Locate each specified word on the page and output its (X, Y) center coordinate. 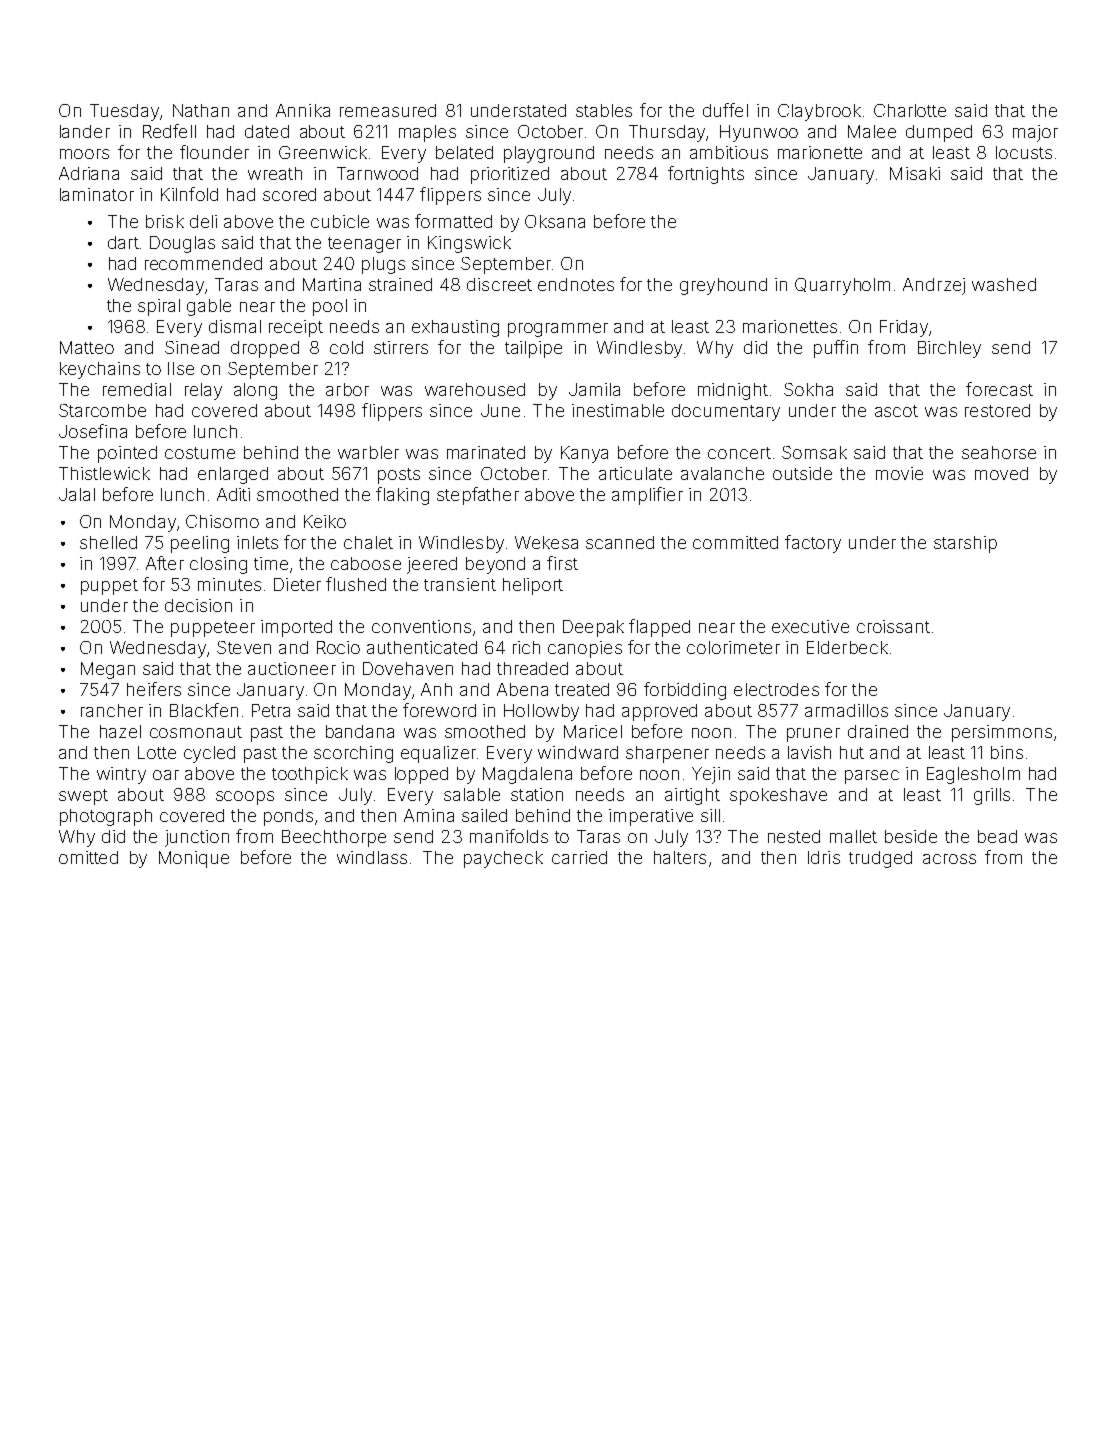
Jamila (594, 389)
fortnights (706, 175)
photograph (106, 817)
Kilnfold (189, 194)
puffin (836, 349)
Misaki (915, 173)
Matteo (87, 347)
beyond (495, 565)
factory (813, 544)
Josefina (93, 431)
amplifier (647, 496)
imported (296, 628)
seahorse (999, 452)
